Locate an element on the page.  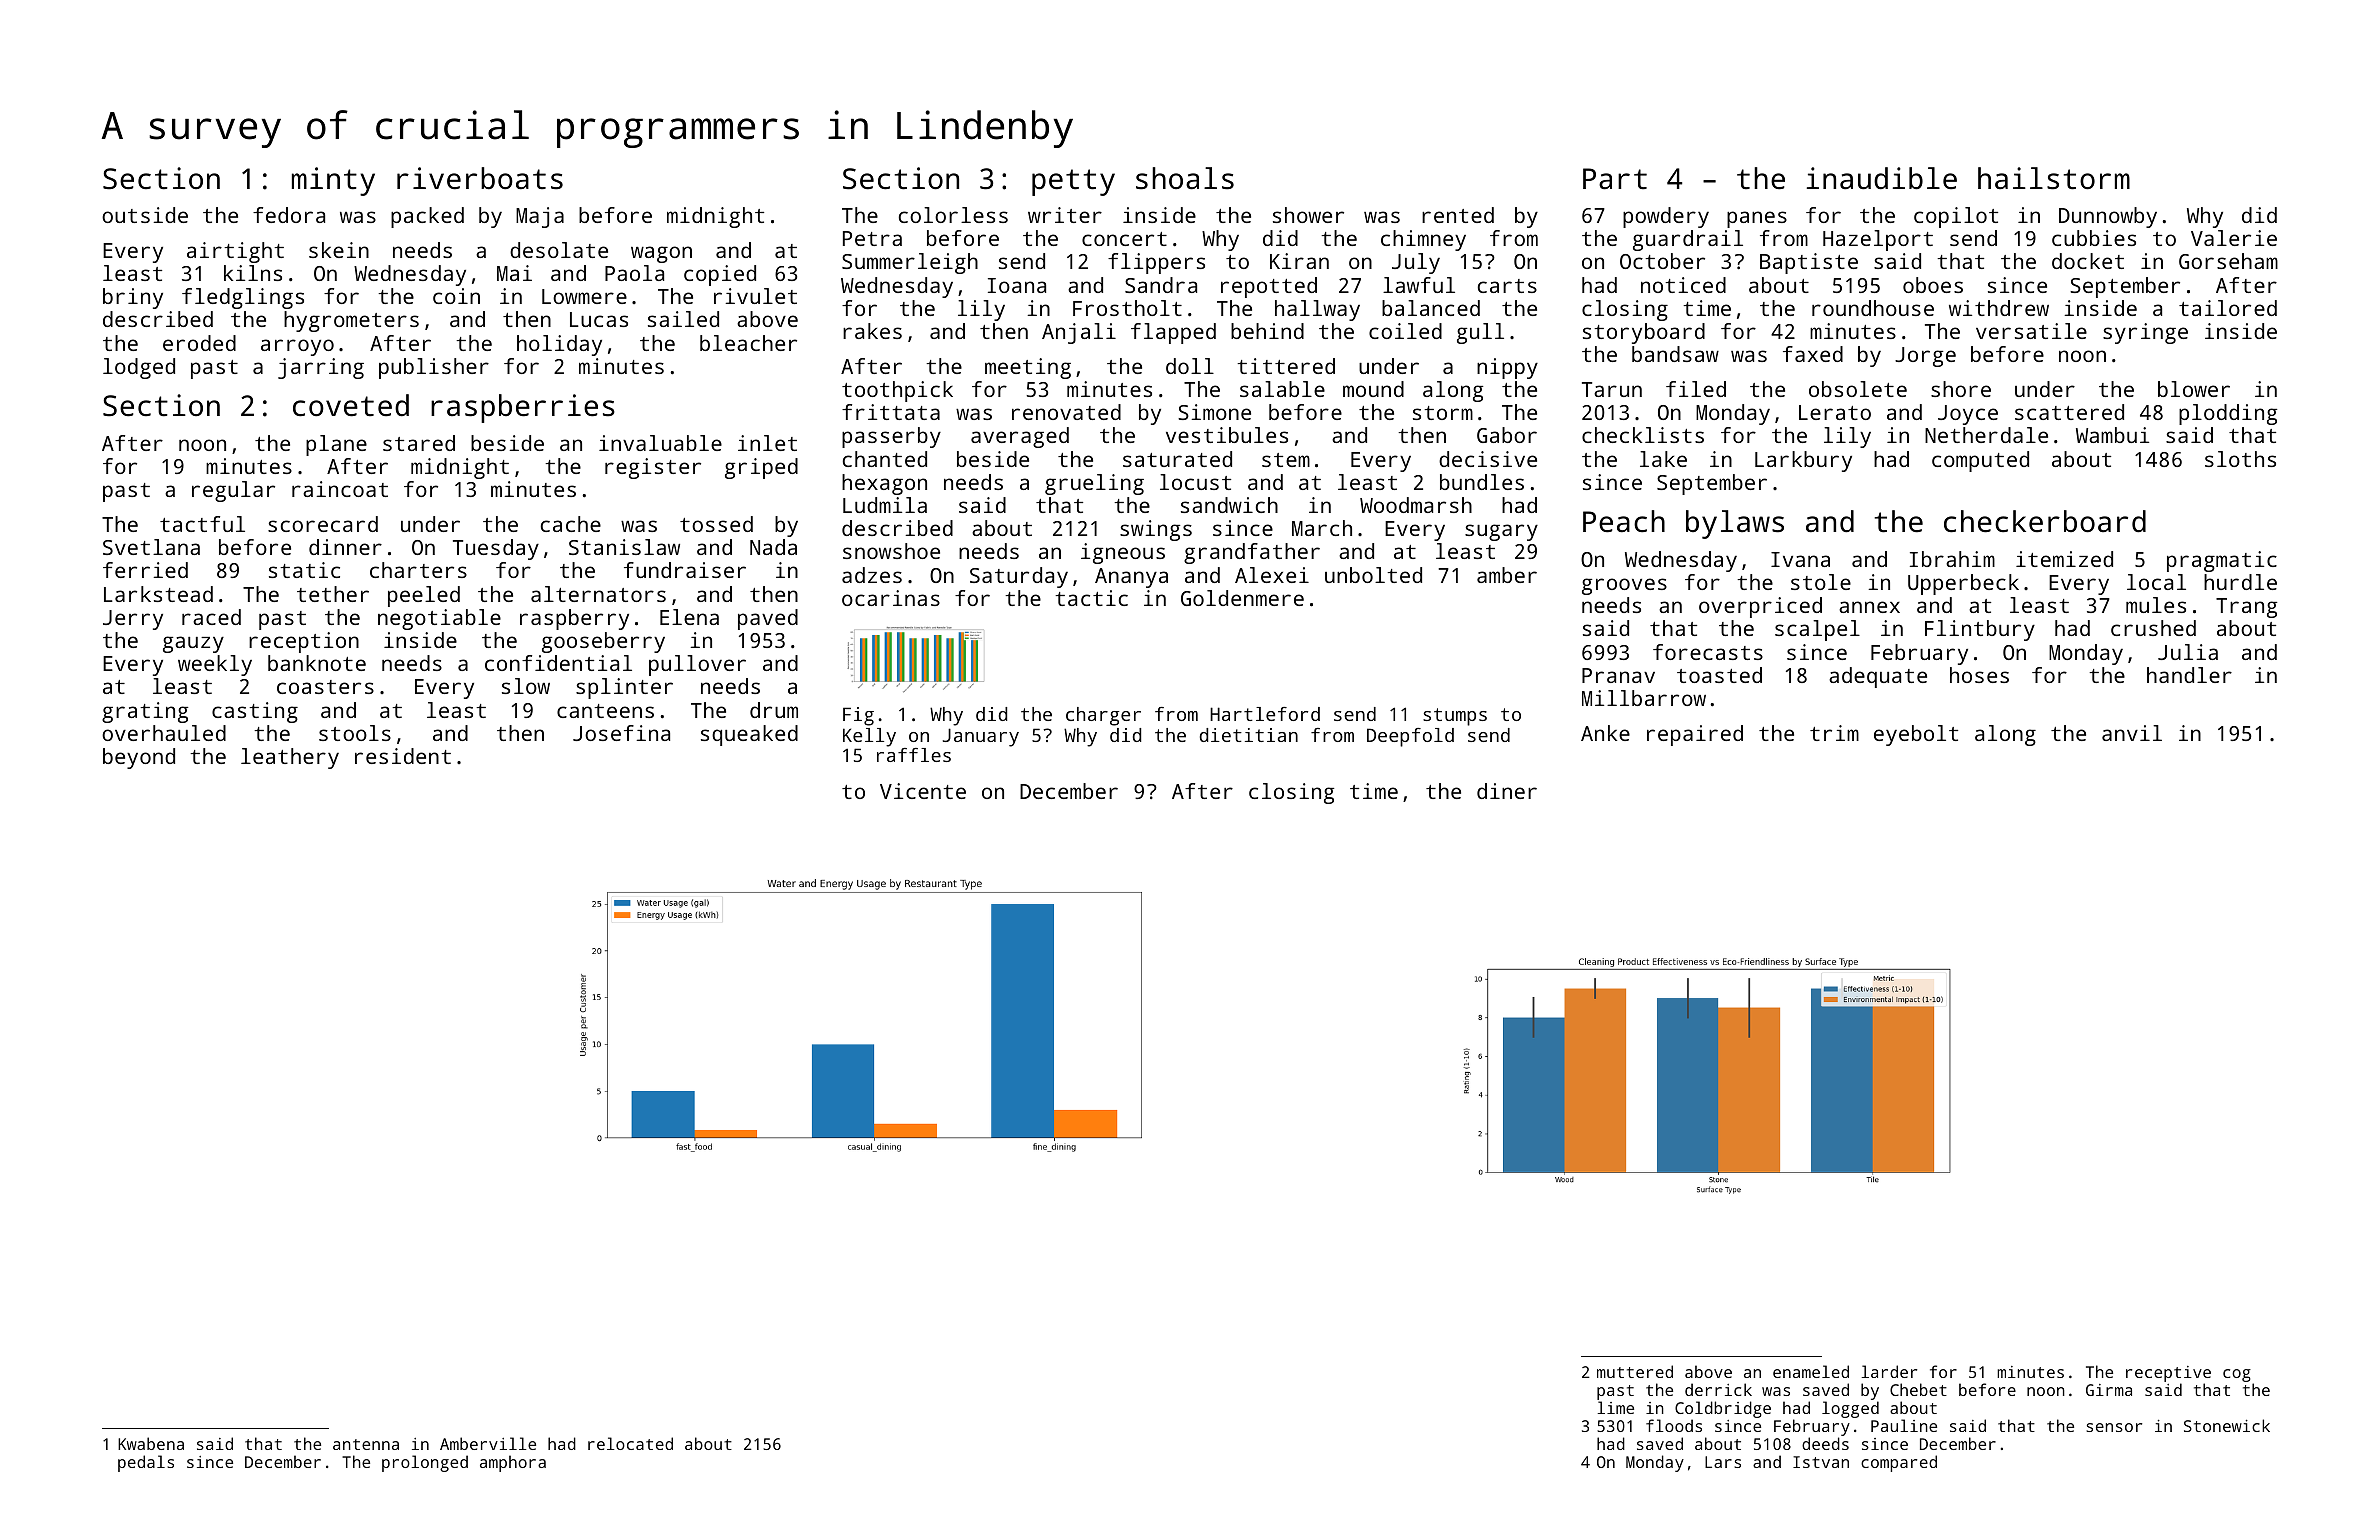
Goldenmere is located at coordinates (1242, 598).
